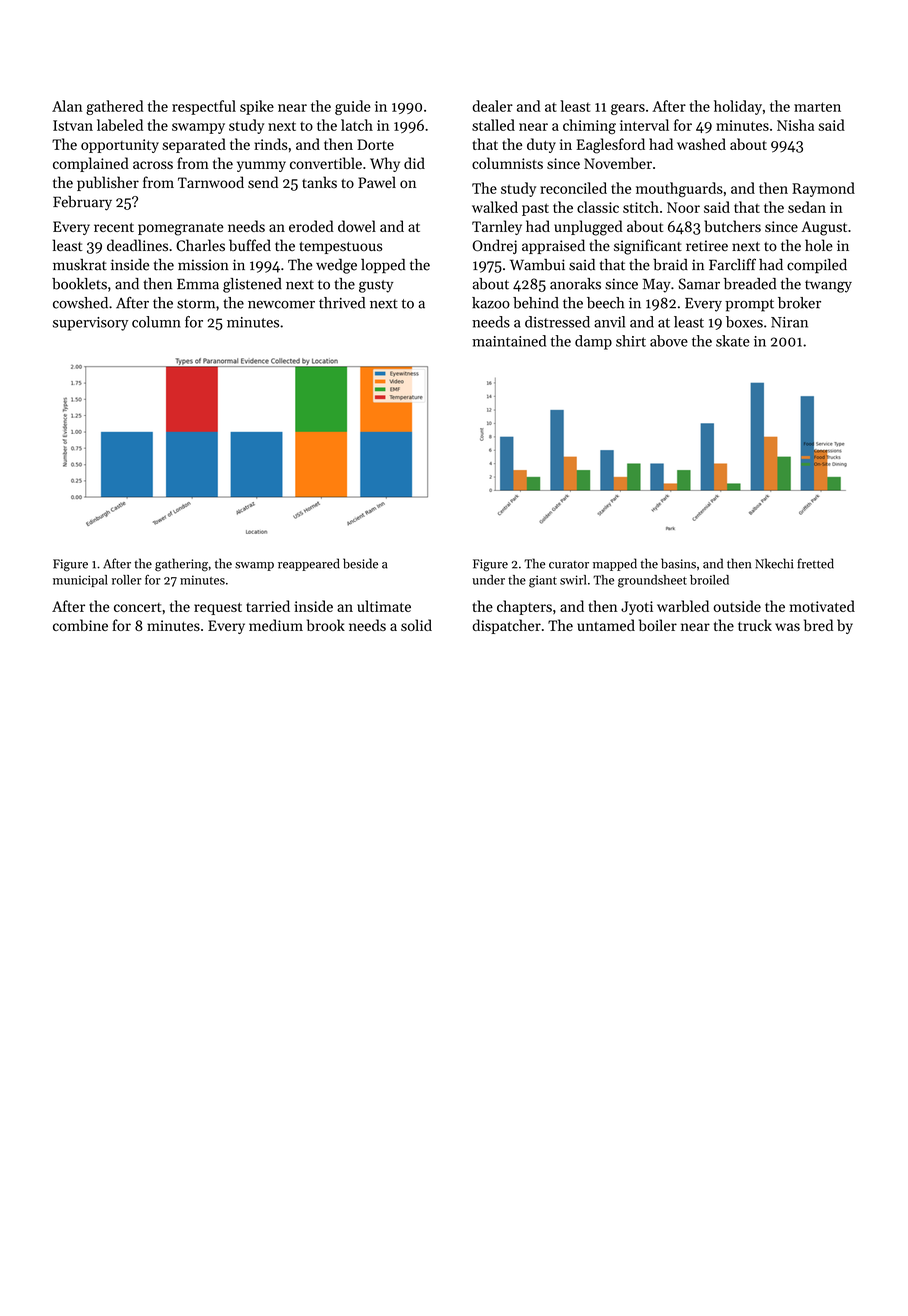  I want to click on Tarnwood, so click(211, 182).
